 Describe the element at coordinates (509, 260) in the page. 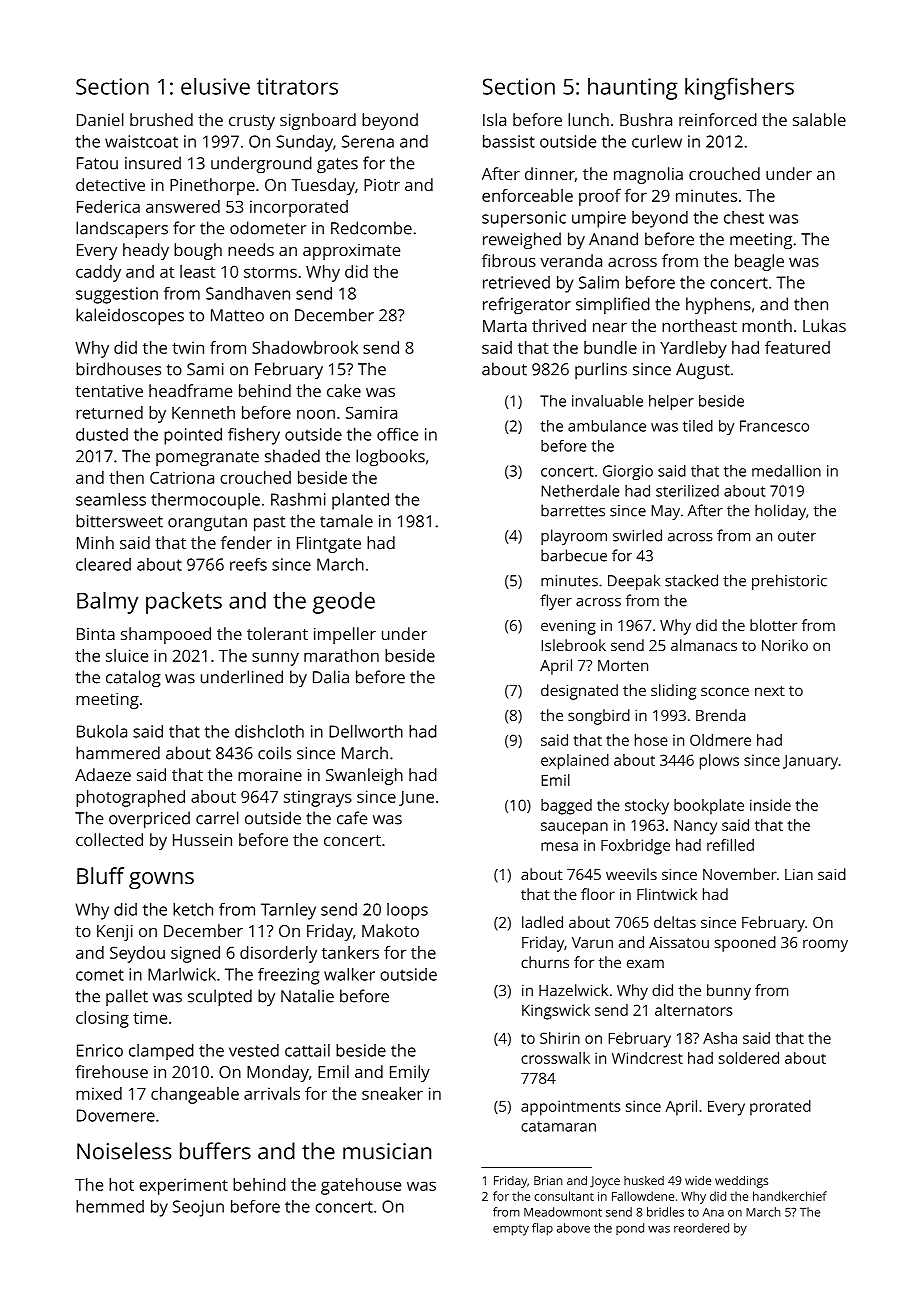

I see `fibrous` at that location.
